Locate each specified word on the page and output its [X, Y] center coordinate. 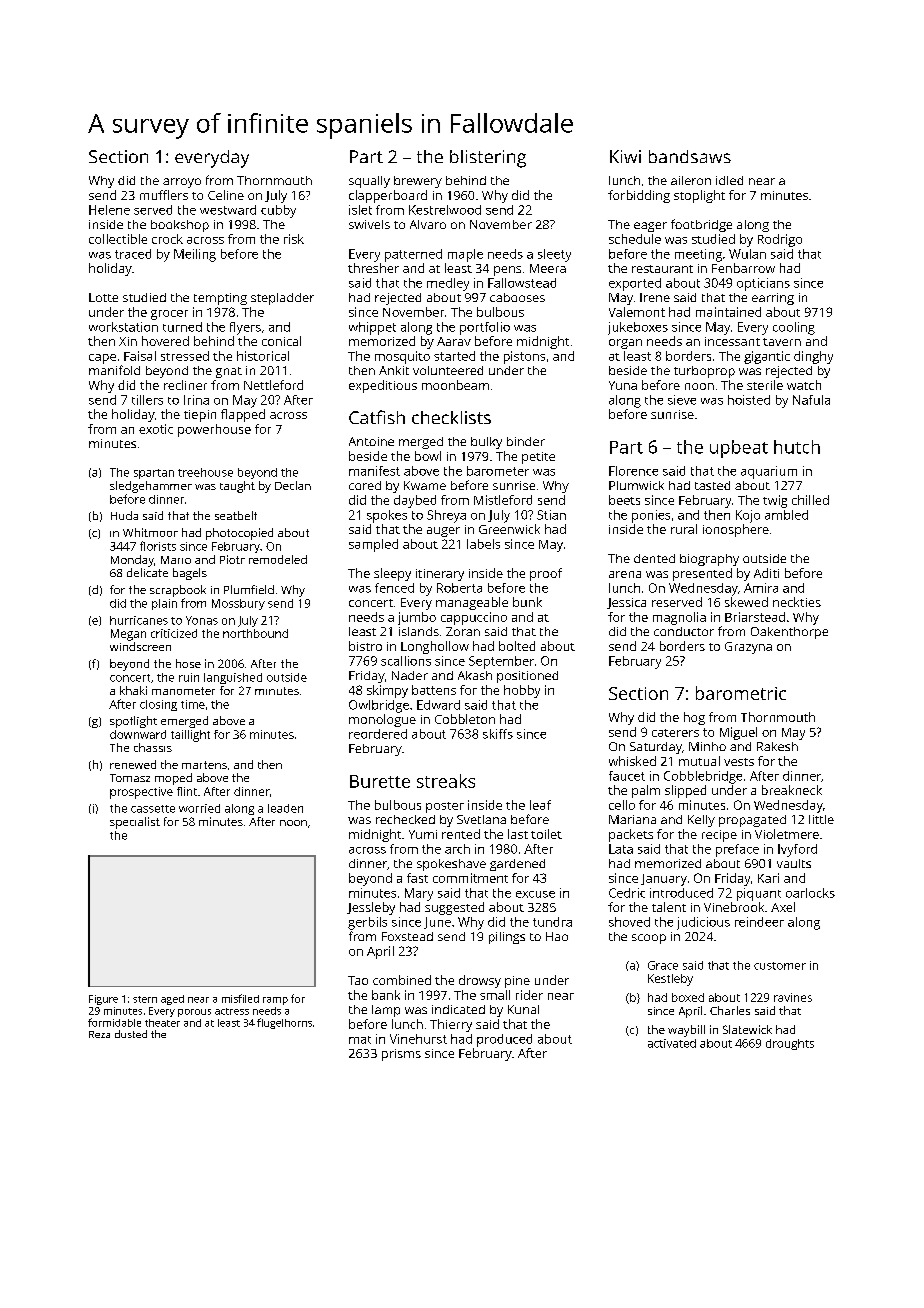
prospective [141, 793]
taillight [190, 736]
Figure [103, 1000]
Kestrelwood [445, 210]
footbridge [701, 225]
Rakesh [777, 746]
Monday [132, 561]
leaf [540, 805]
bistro [365, 646]
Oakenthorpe [789, 633]
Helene [109, 210]
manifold [114, 370]
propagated [752, 821]
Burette [380, 781]
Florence [633, 471]
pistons [524, 357]
